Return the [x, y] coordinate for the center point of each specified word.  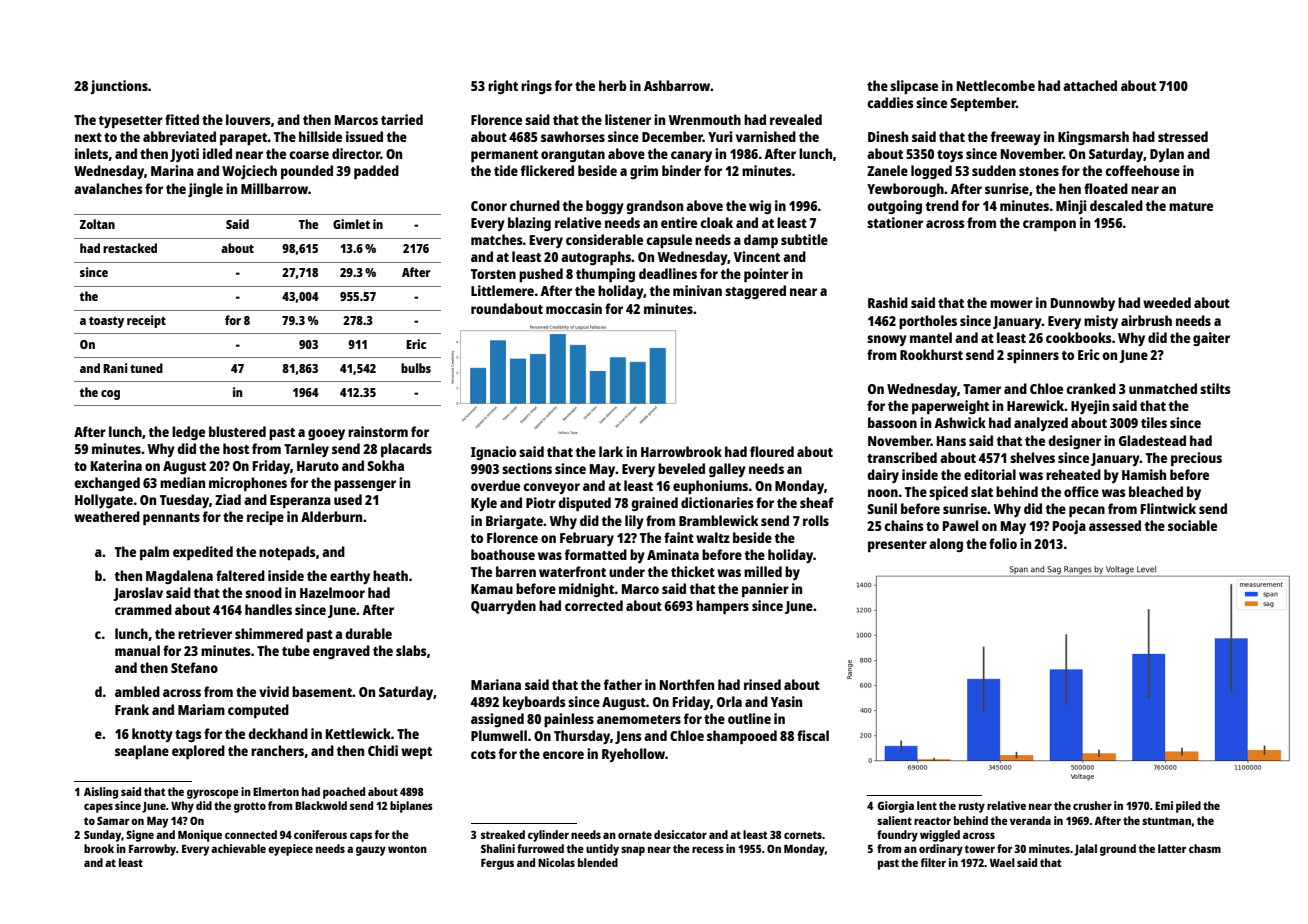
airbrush [1146, 320]
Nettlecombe [996, 85]
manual [137, 650]
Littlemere [502, 290]
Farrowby [152, 850]
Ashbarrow [677, 85]
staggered [755, 292]
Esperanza [300, 501]
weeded [1167, 302]
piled [1188, 807]
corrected [594, 605]
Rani [115, 368]
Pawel [960, 525]
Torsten [493, 274]
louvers [248, 119]
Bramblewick [719, 520]
